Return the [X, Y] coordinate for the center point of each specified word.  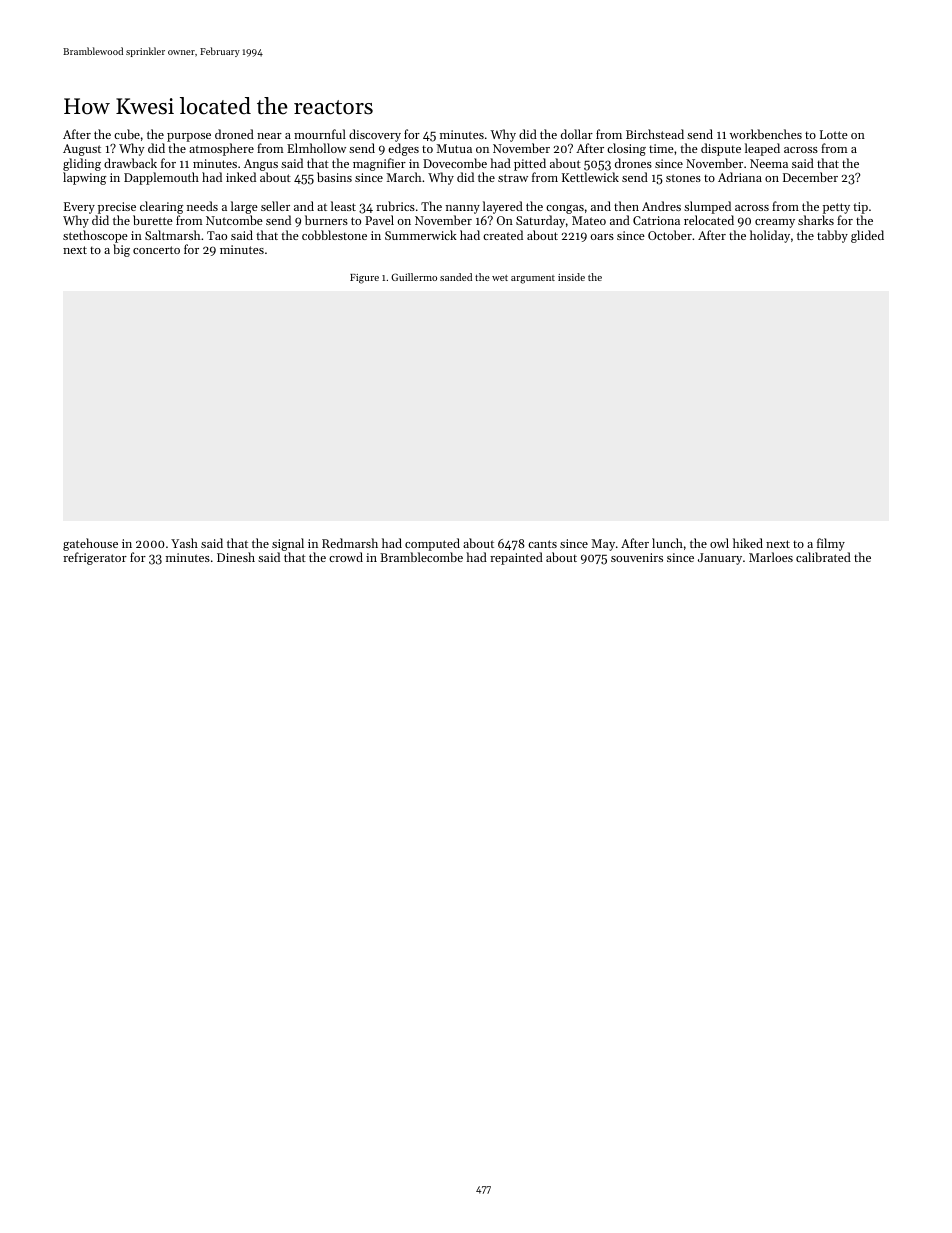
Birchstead [655, 134]
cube [127, 134]
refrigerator [95, 558]
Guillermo [414, 277]
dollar [577, 134]
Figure [364, 279]
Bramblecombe [421, 557]
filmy [831, 544]
